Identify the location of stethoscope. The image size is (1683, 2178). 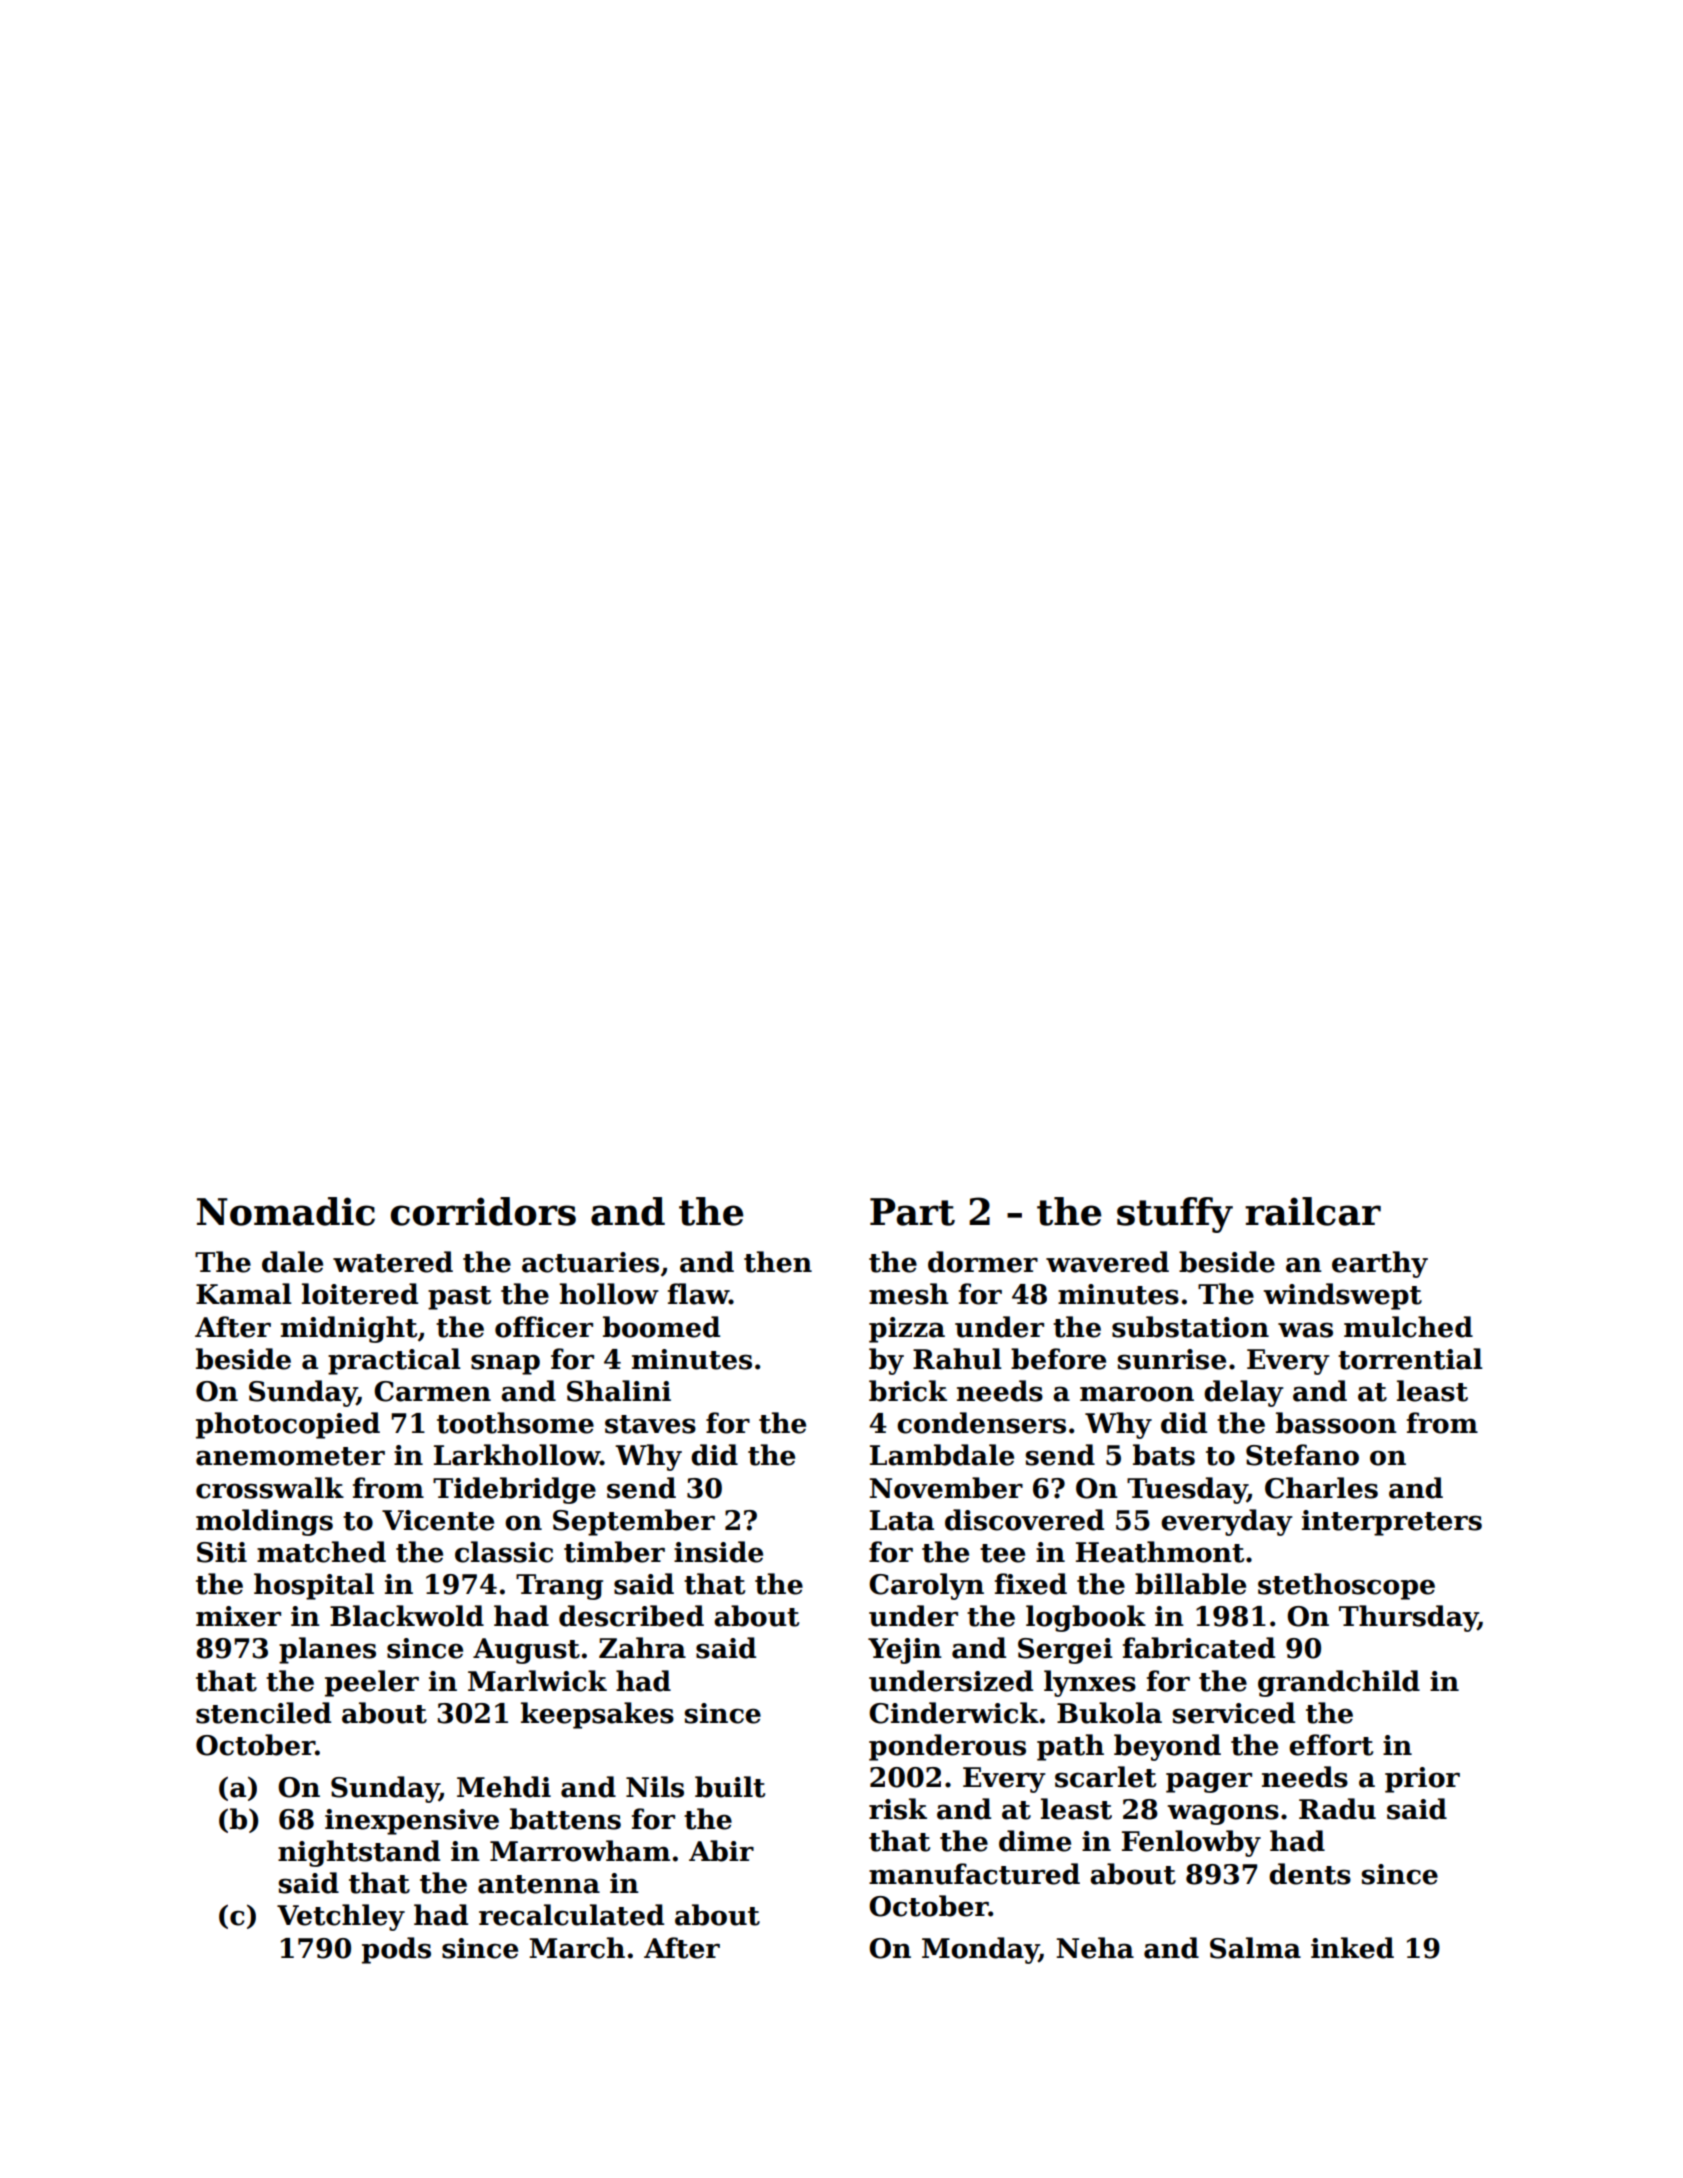
(1346, 1586).
